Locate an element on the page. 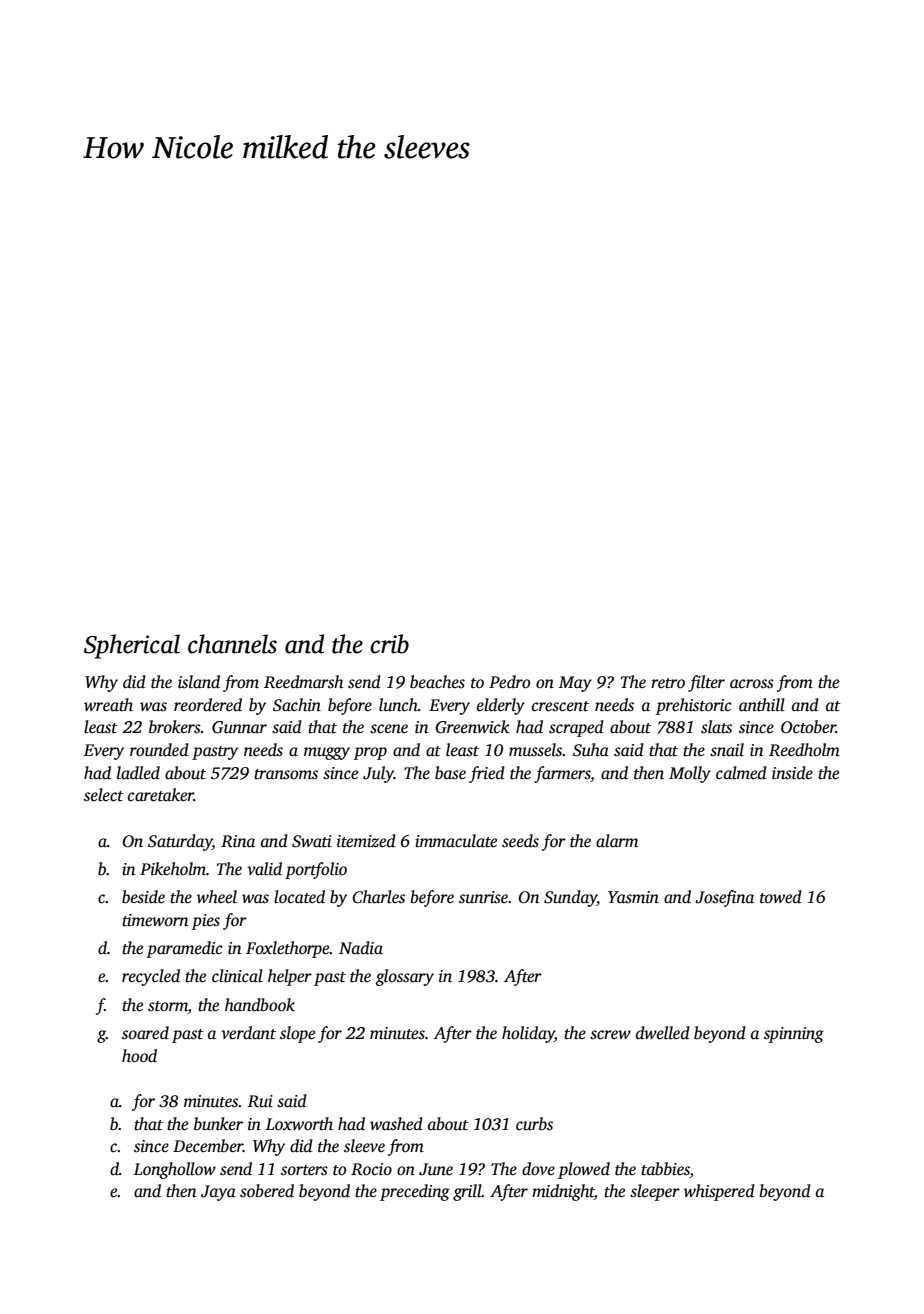 This image has width=924, height=1314. crib is located at coordinates (389, 644).
